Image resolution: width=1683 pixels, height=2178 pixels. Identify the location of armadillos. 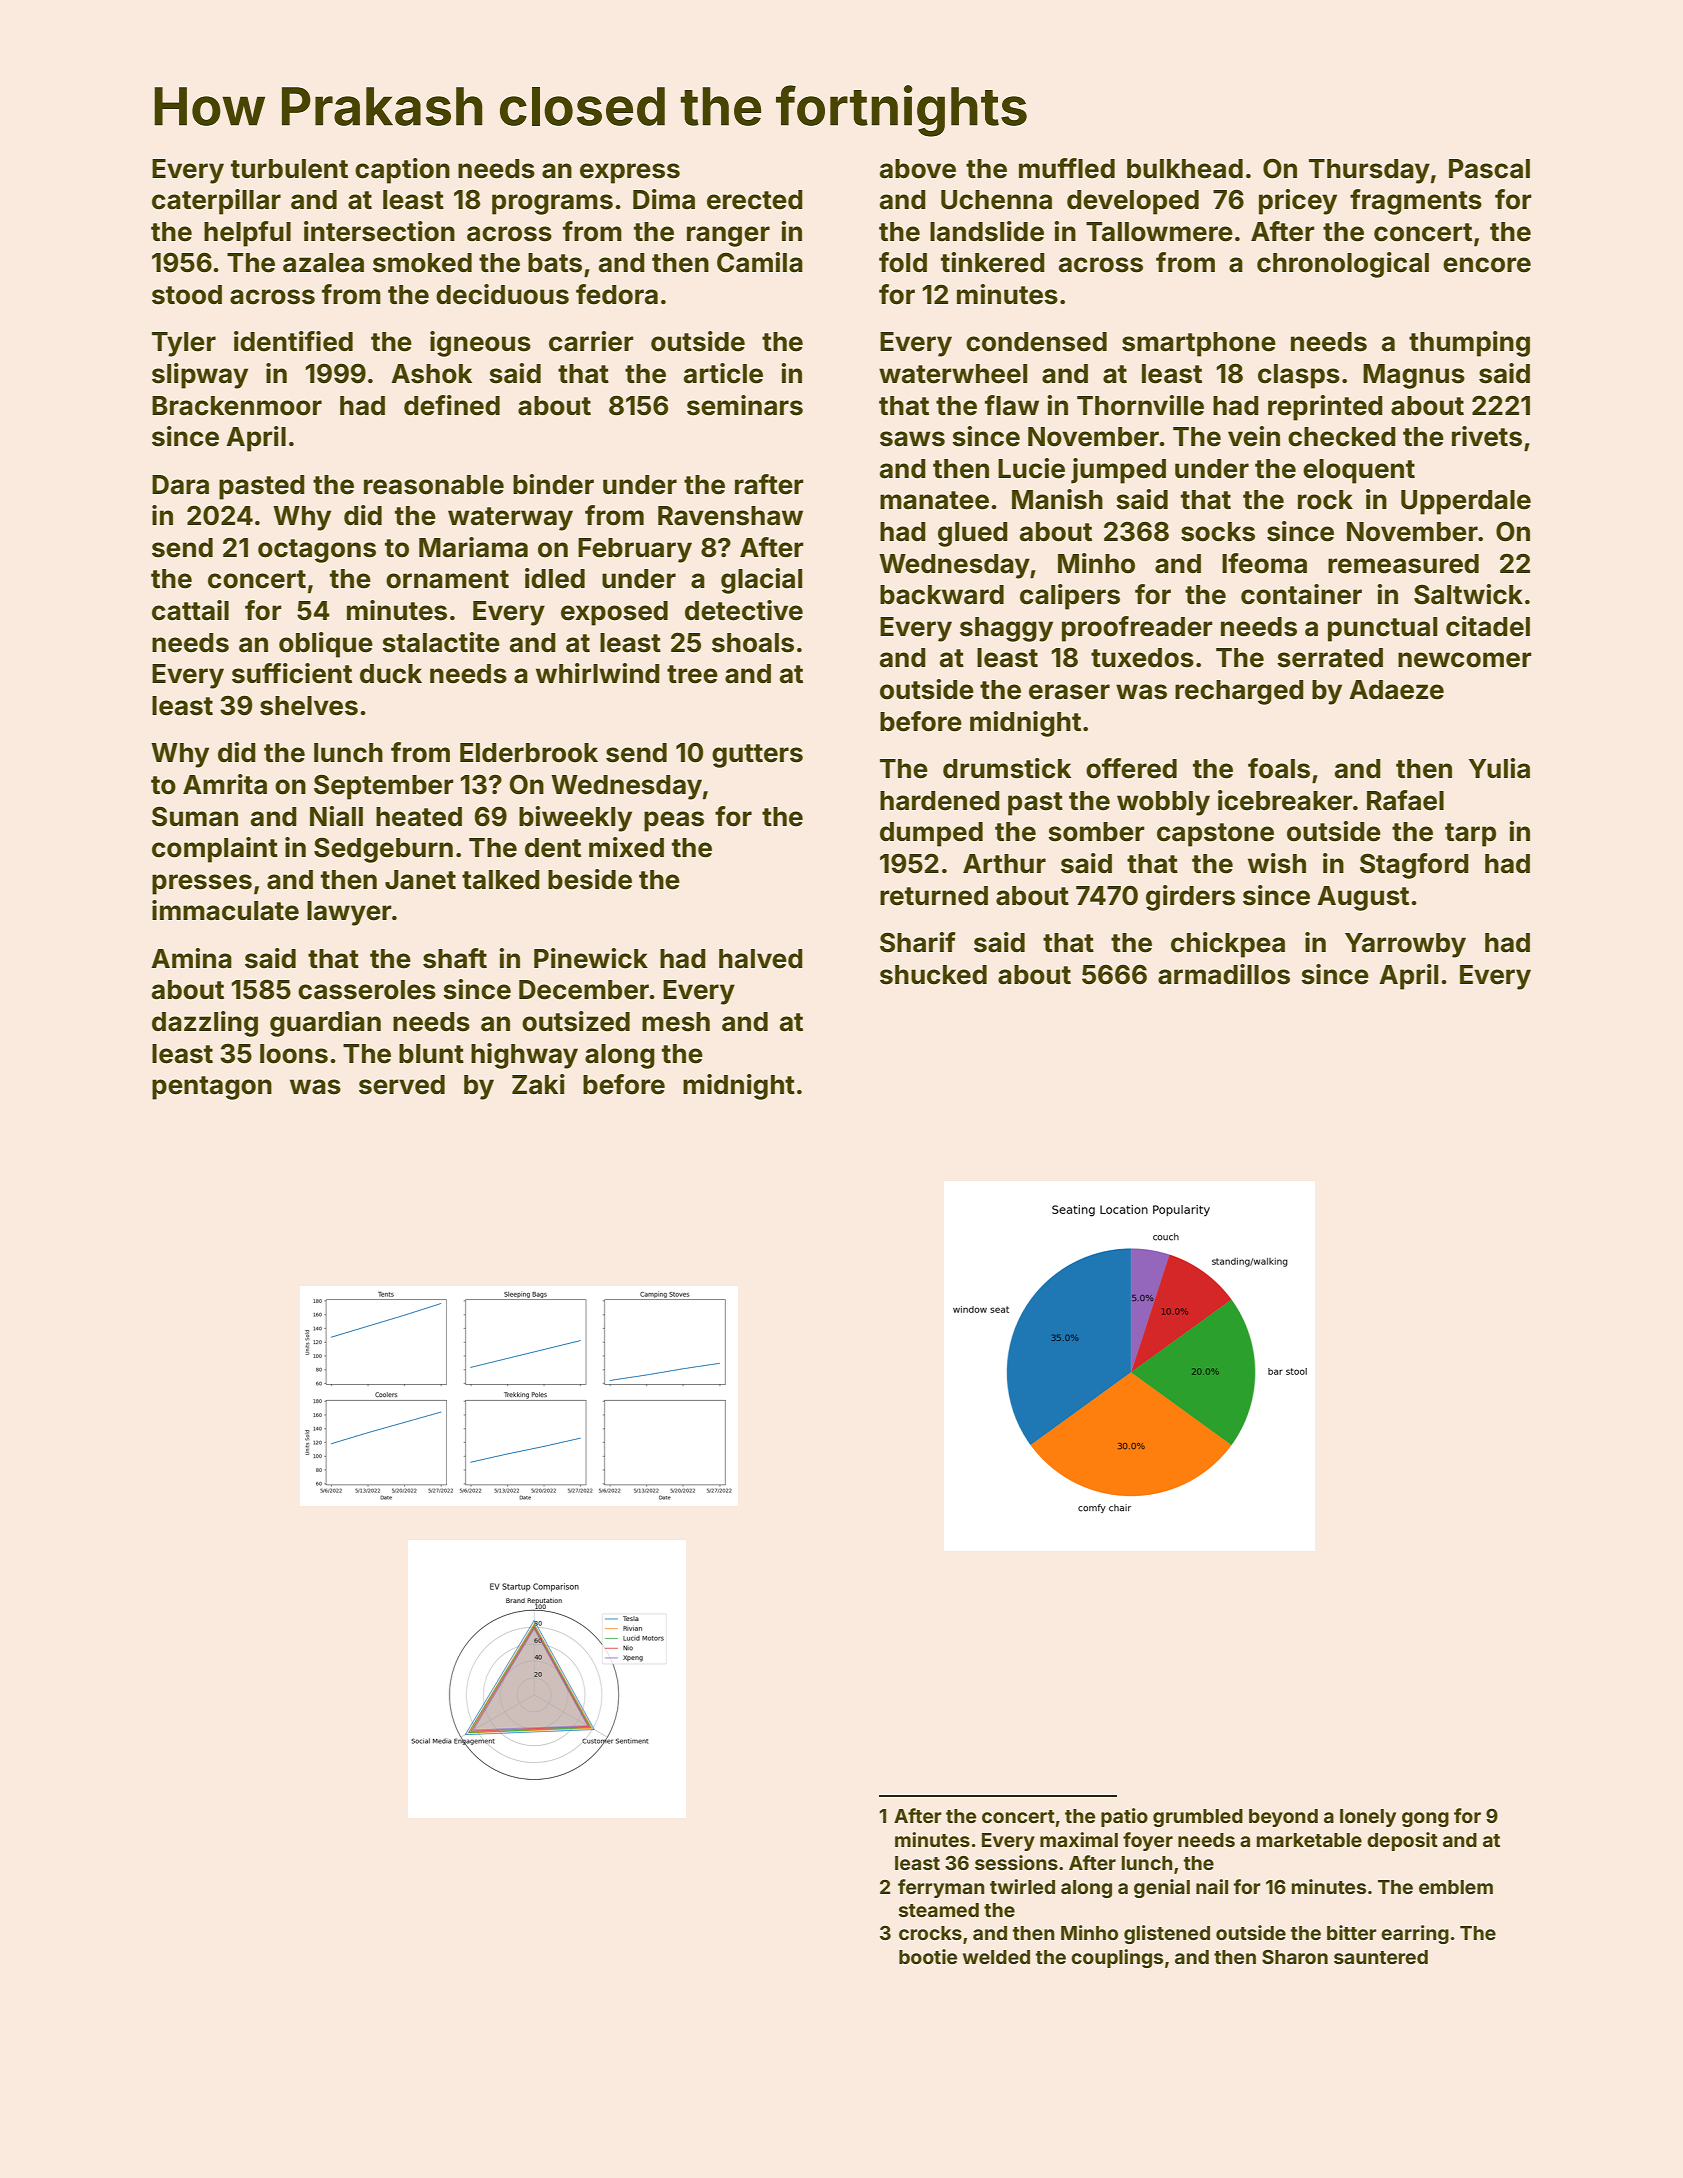
(1224, 974).
